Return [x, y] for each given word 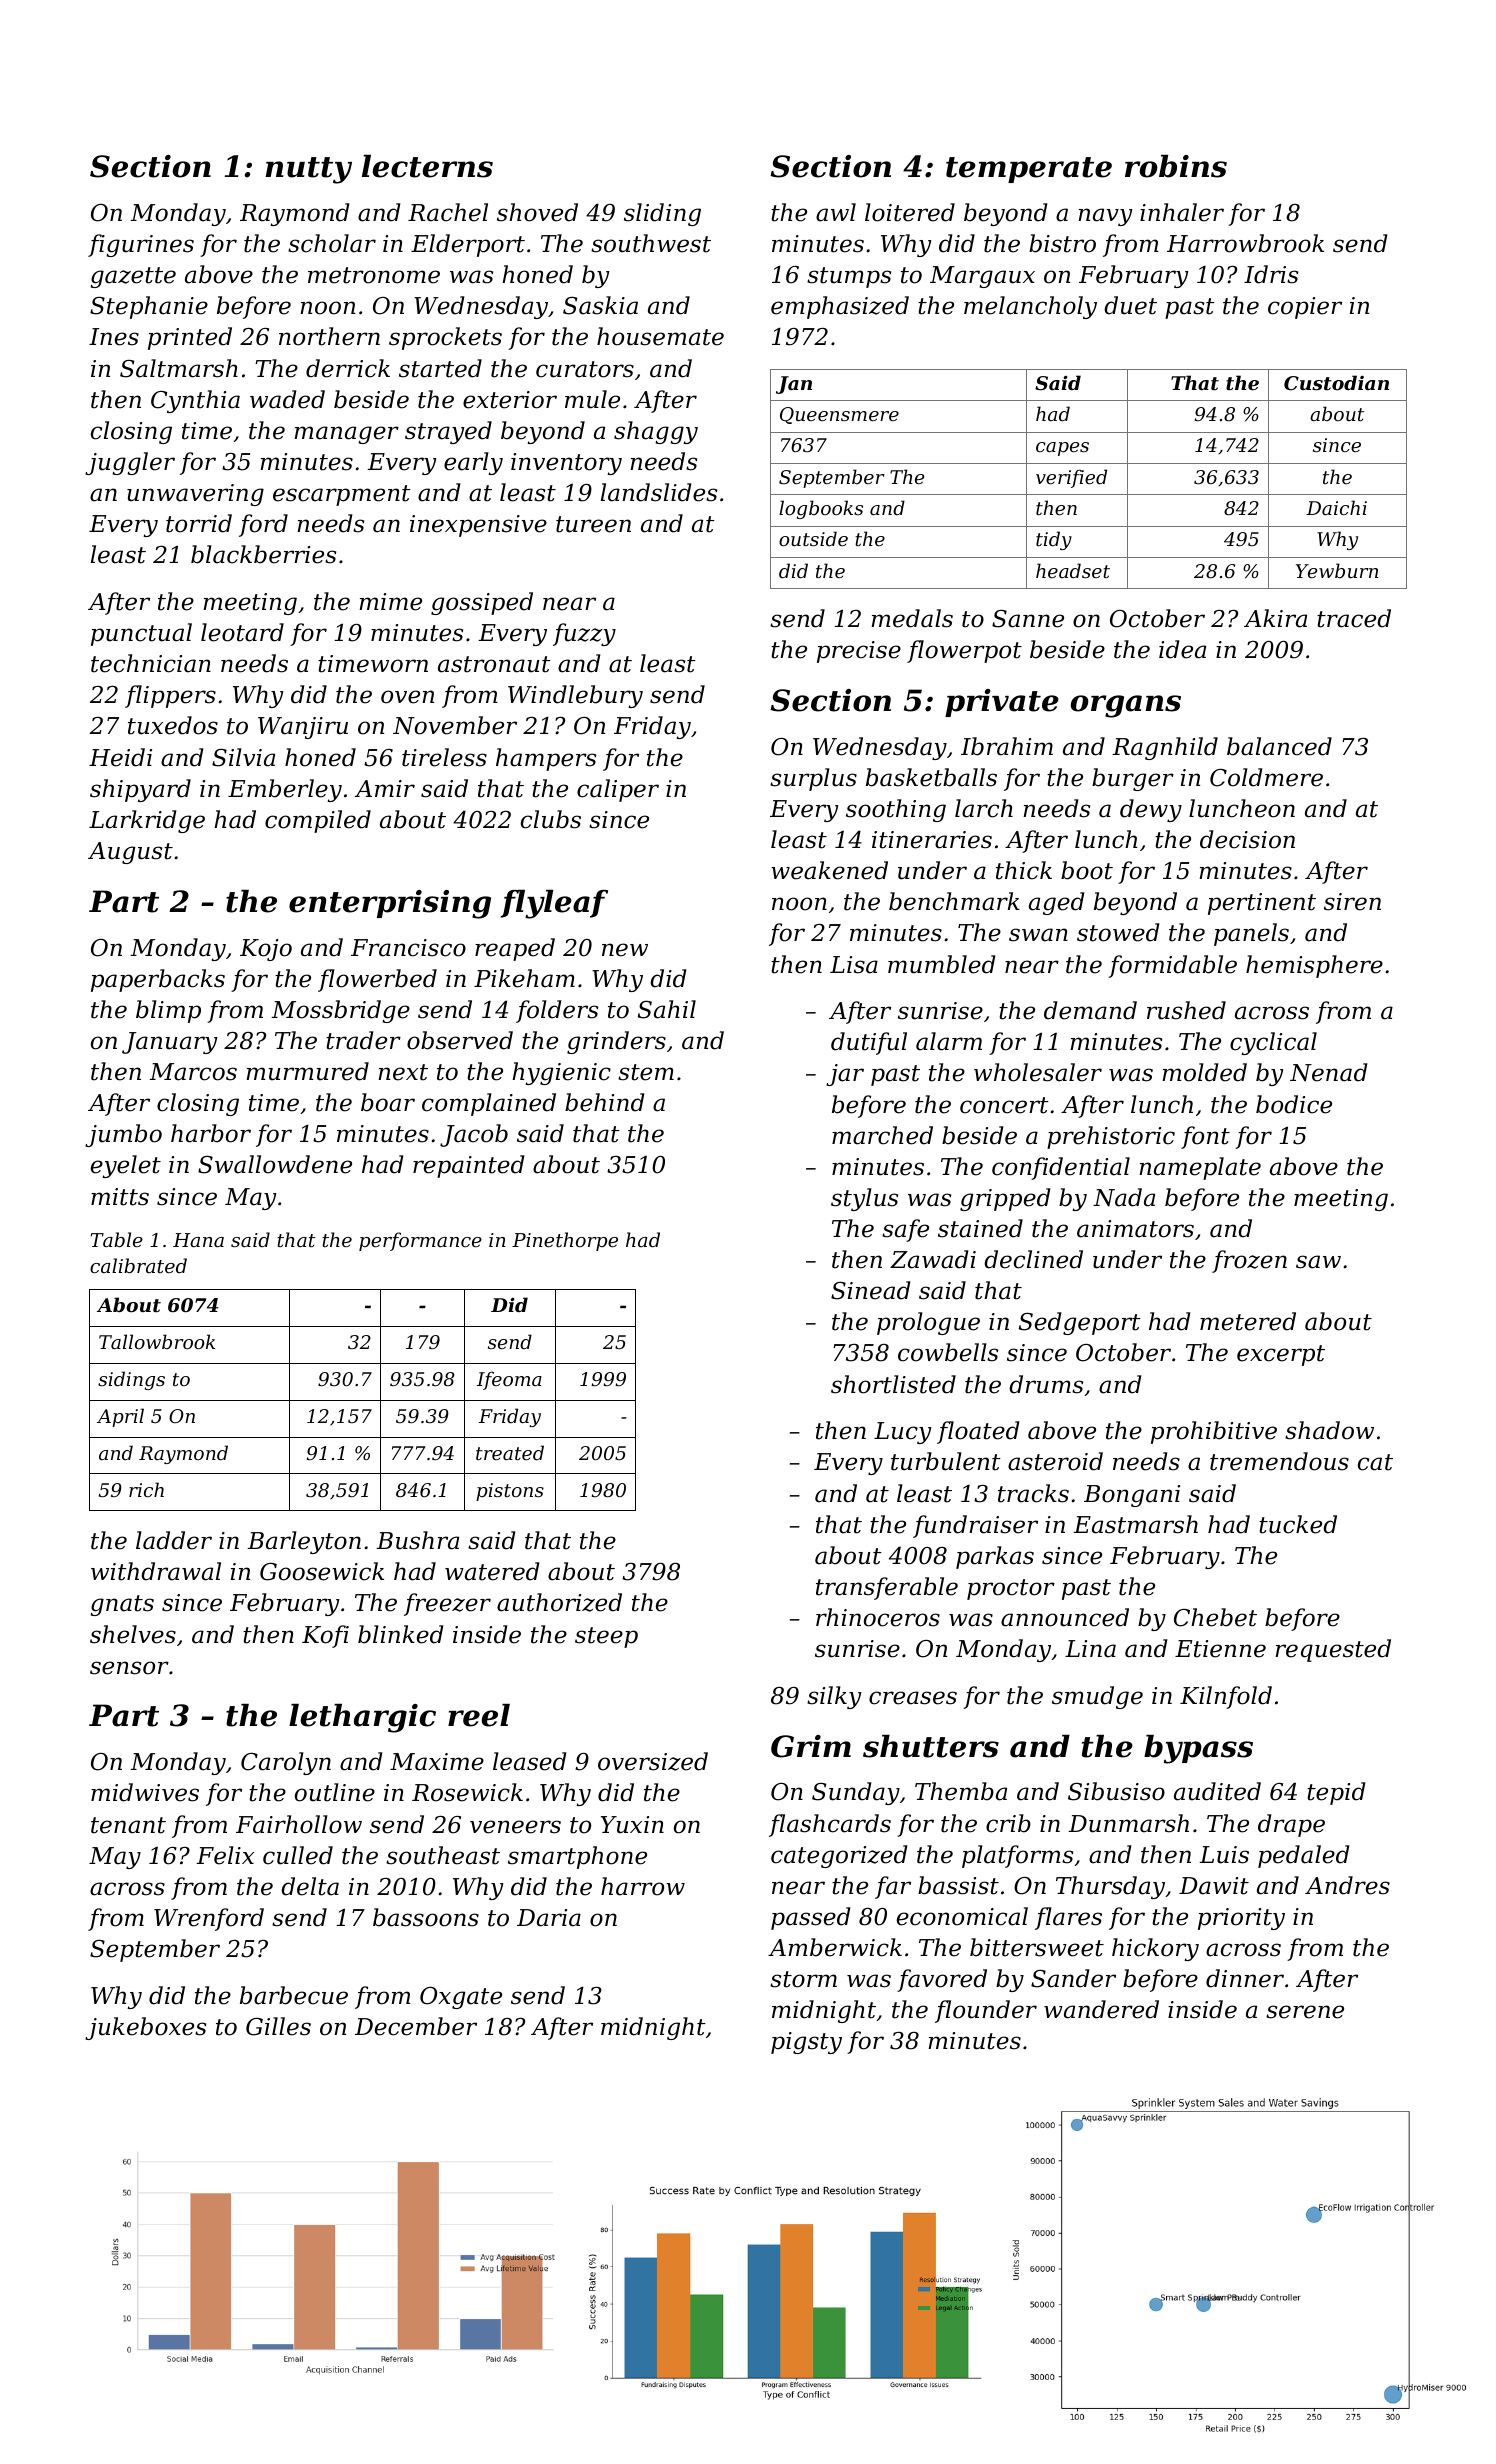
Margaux [982, 277]
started [440, 368]
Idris [1271, 274]
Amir [385, 788]
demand [1090, 1010]
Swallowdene [275, 1164]
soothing [896, 810]
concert [1004, 1105]
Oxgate [461, 1998]
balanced [1279, 746]
